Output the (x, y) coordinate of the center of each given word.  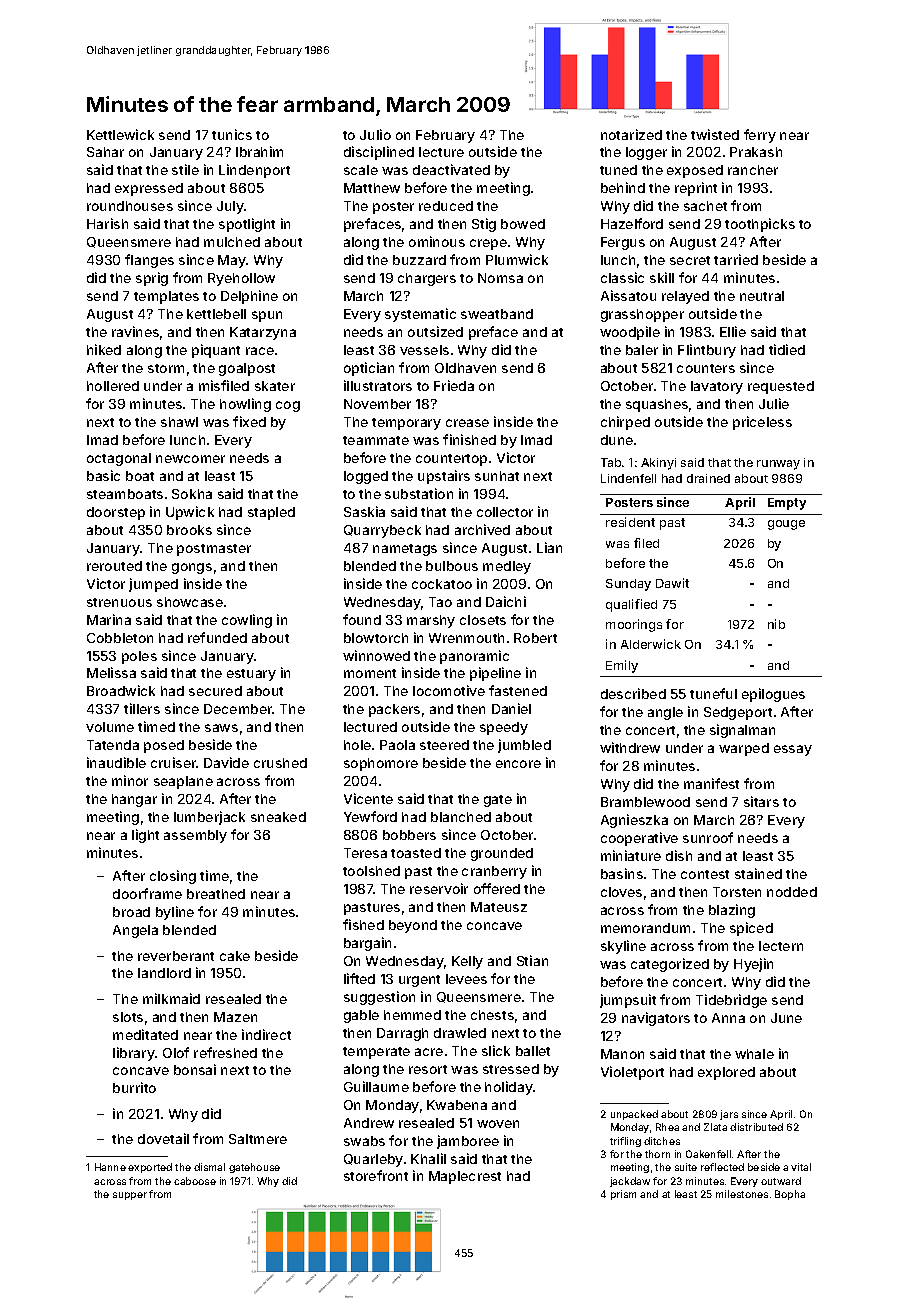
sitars (761, 801)
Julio (375, 134)
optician (369, 369)
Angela (135, 931)
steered (444, 745)
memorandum (645, 928)
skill (662, 277)
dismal (209, 1167)
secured (215, 691)
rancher (753, 170)
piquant (216, 351)
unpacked (634, 1115)
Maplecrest (465, 1177)
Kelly (467, 962)
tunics (232, 134)
